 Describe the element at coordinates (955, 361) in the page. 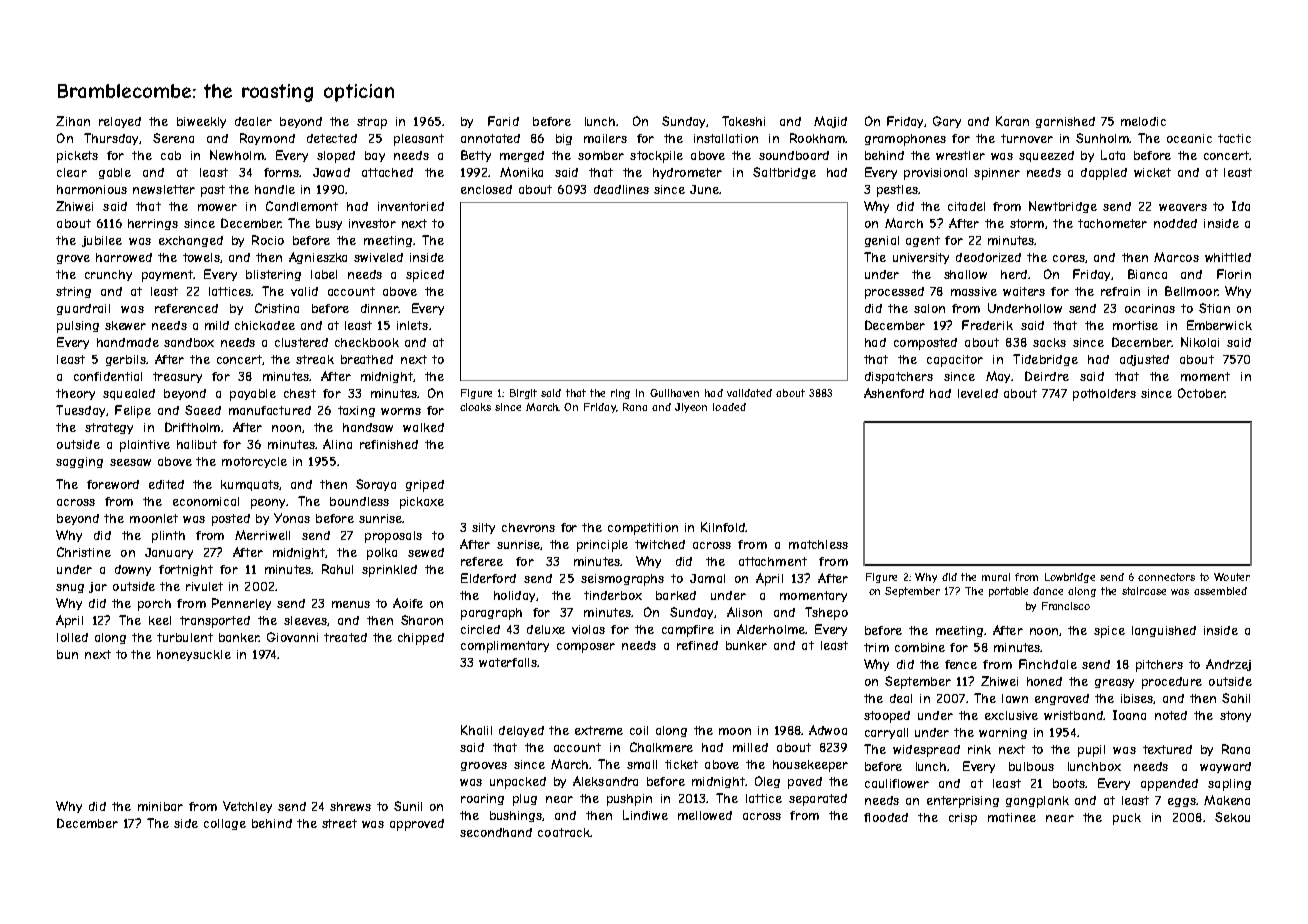

I see `capacitor` at that location.
